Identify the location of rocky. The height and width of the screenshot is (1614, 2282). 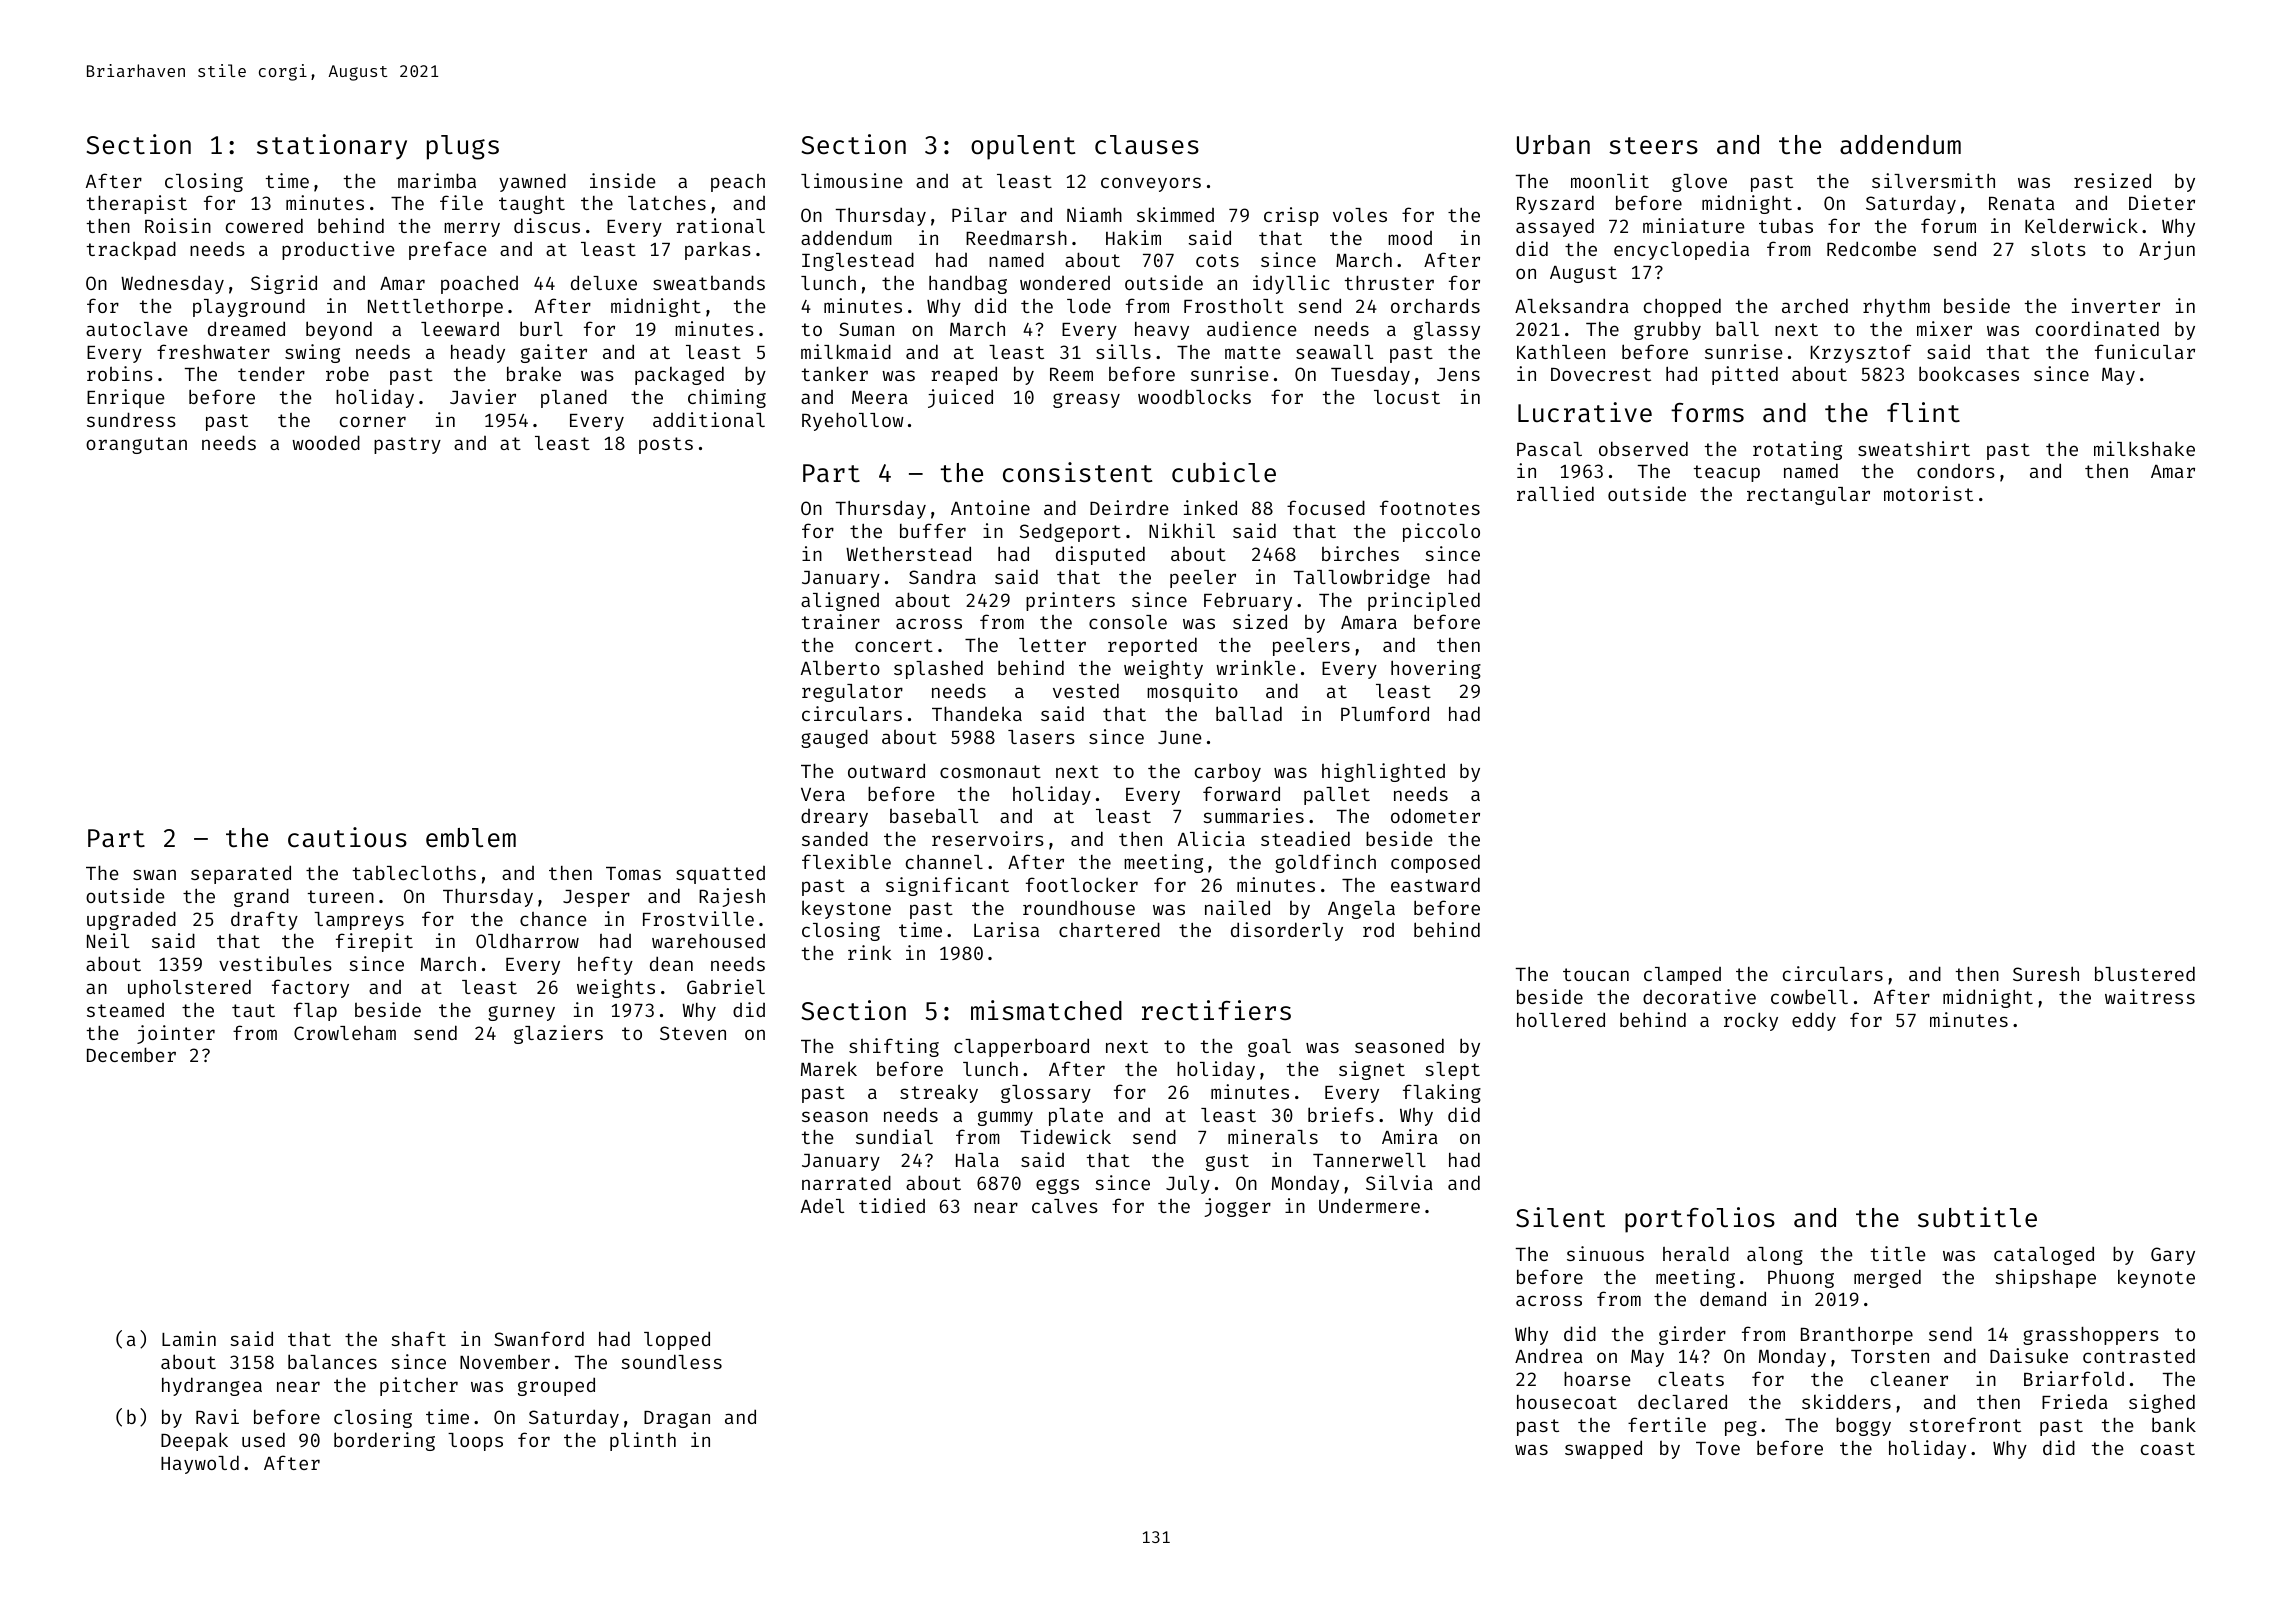
(1751, 1021).
